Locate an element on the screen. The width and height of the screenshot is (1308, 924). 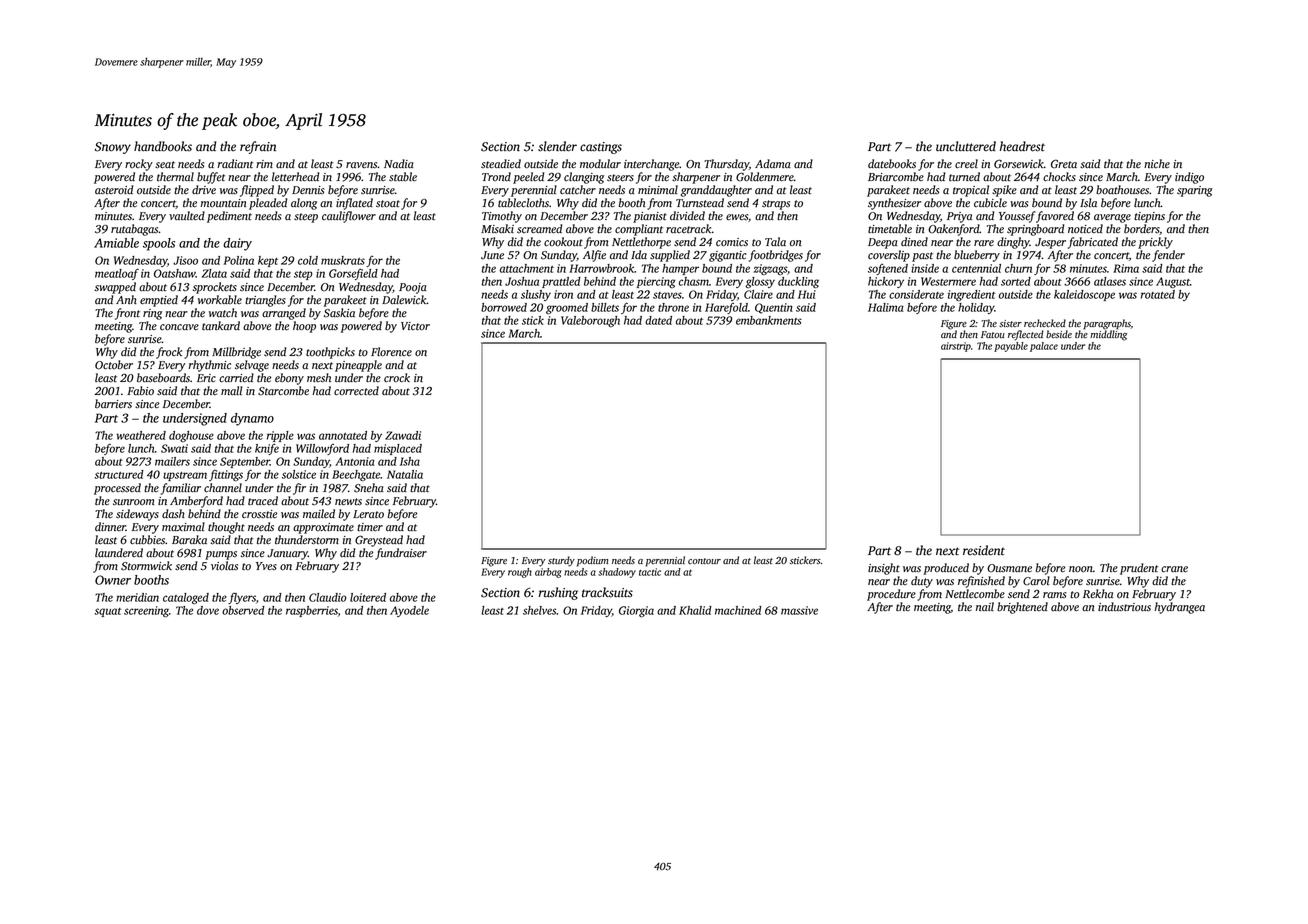
screening is located at coordinates (146, 611).
